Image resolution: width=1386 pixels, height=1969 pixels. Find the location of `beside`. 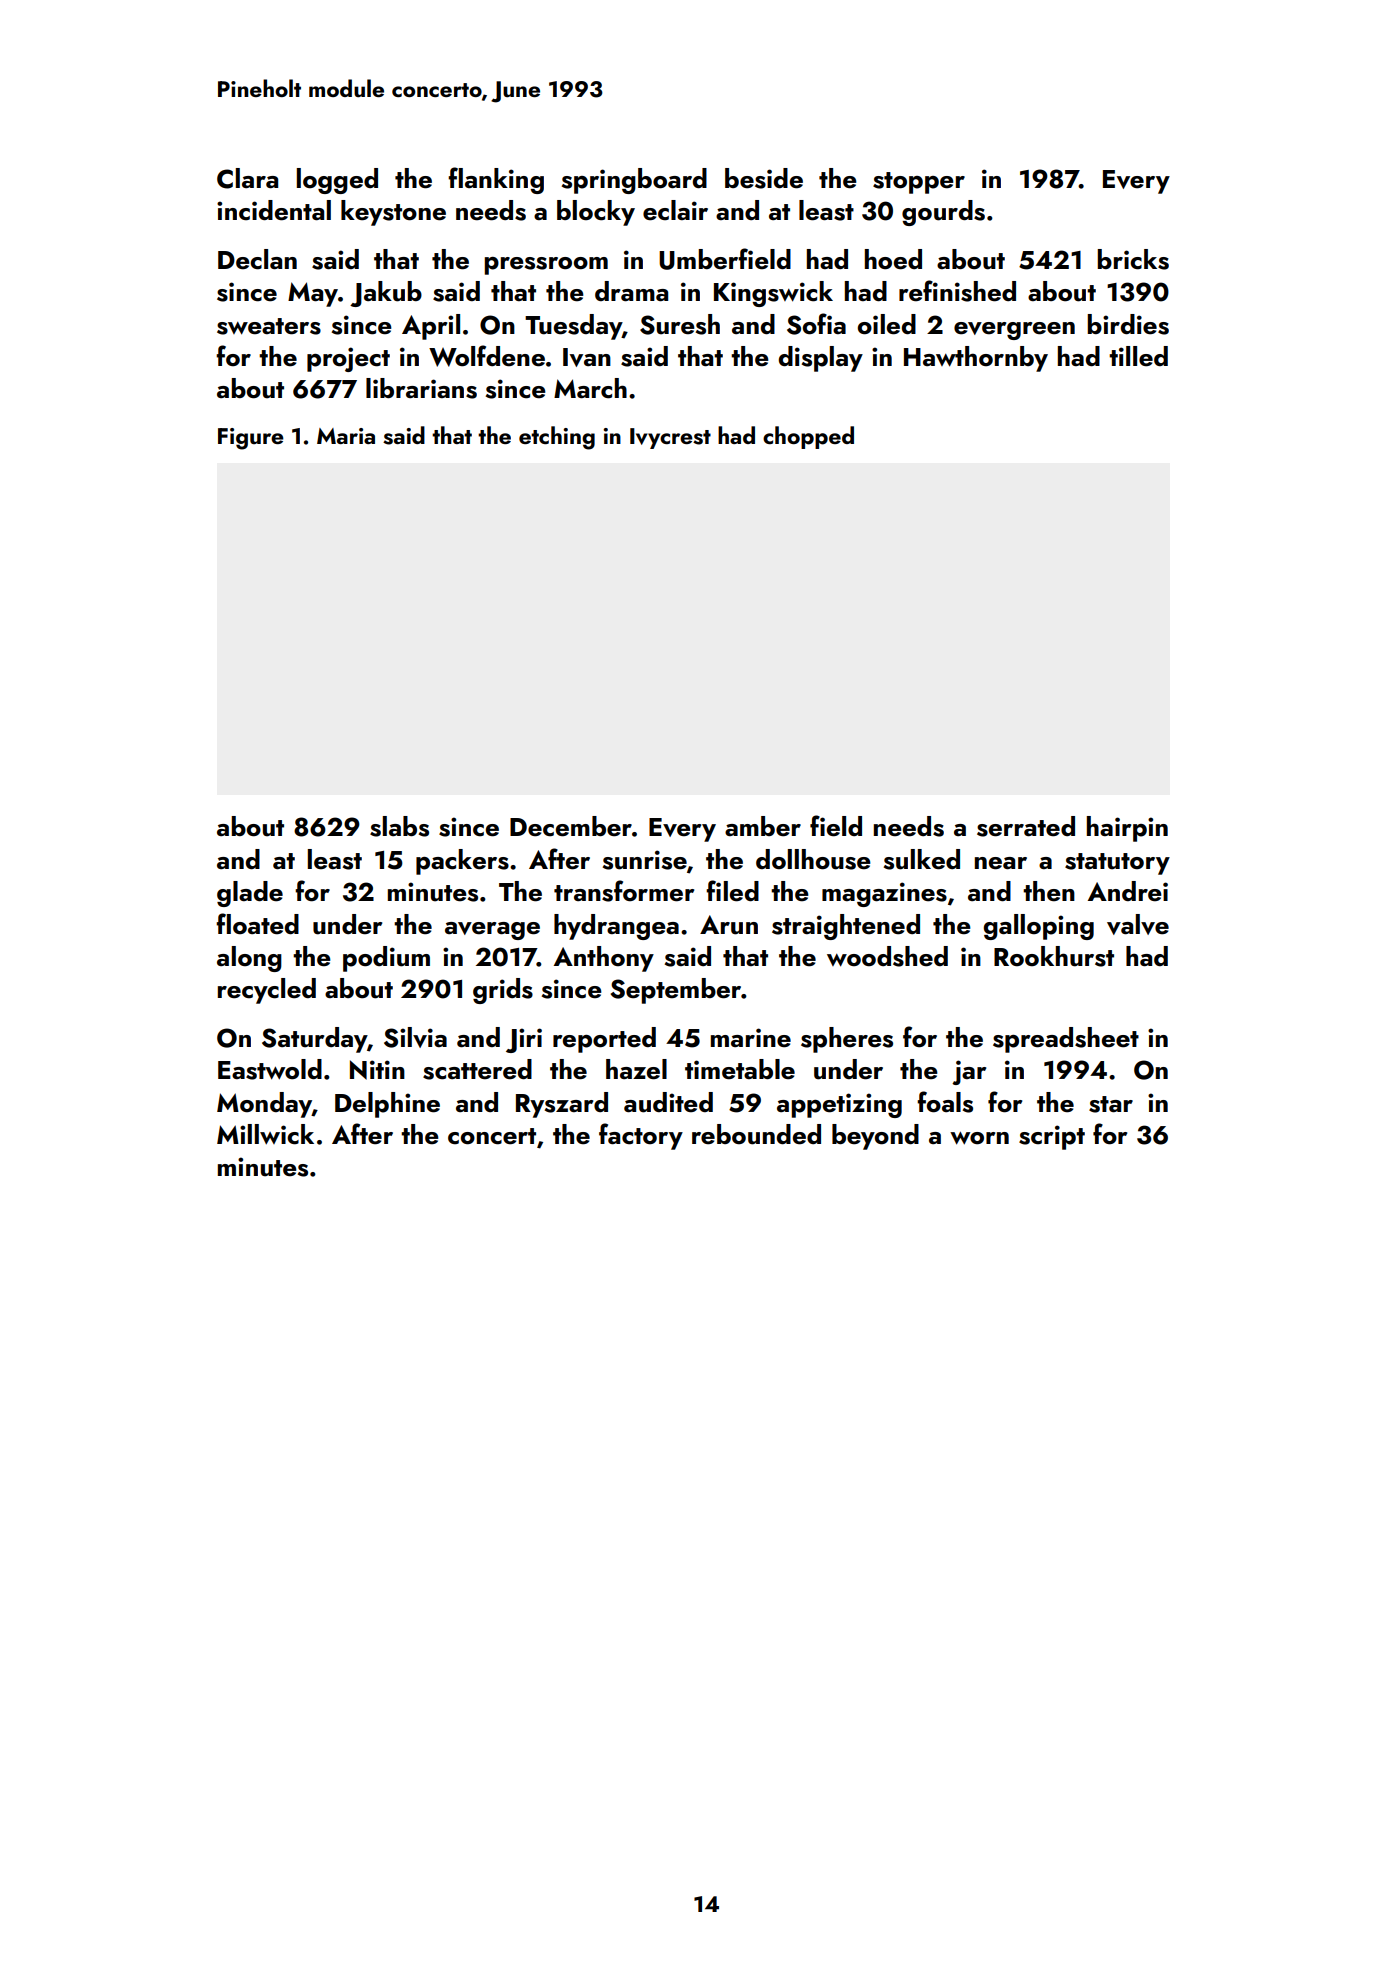

beside is located at coordinates (764, 178).
